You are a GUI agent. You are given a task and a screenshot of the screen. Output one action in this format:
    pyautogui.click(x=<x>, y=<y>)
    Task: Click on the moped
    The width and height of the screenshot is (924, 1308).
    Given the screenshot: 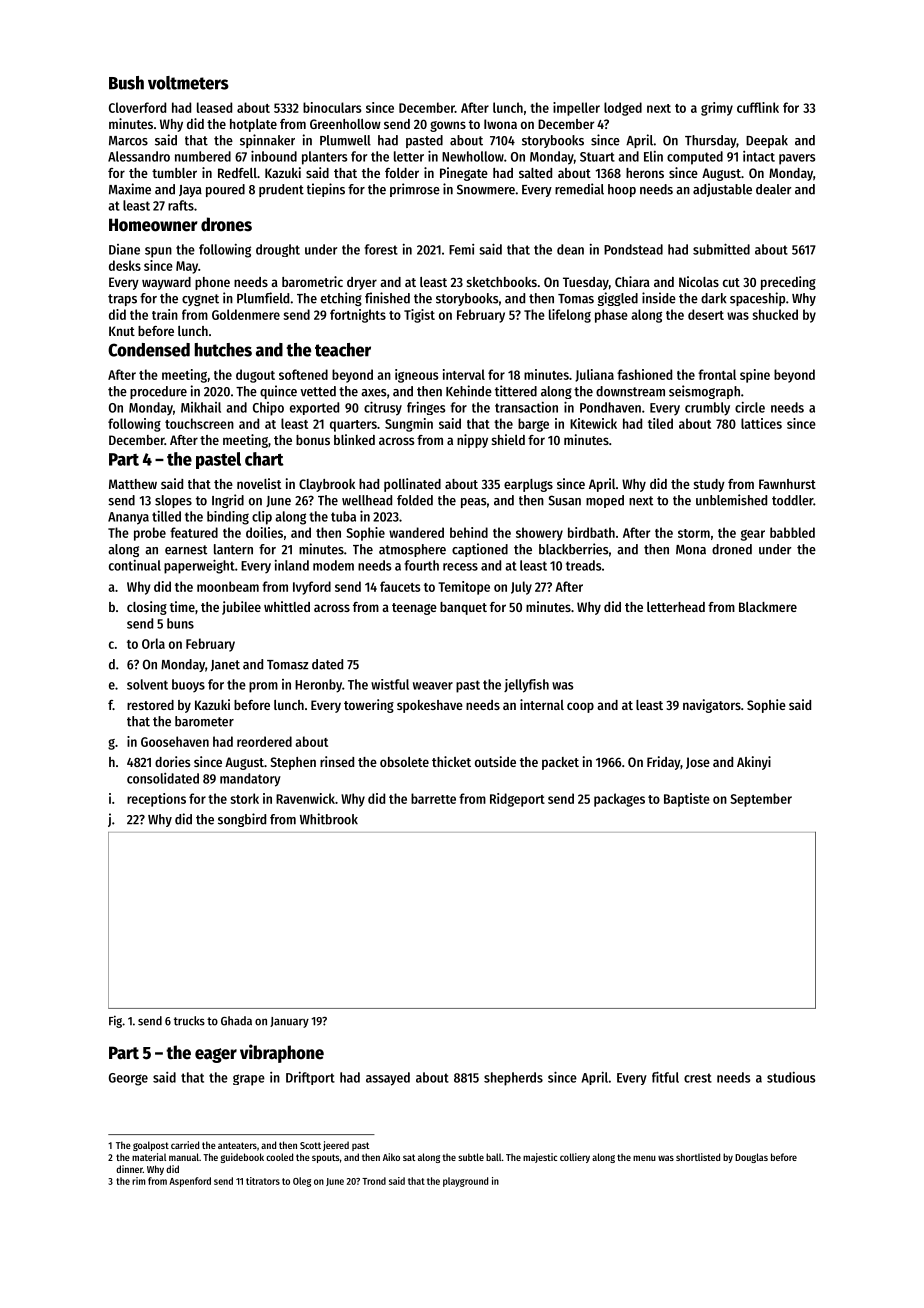 What is the action you would take?
    pyautogui.click(x=605, y=501)
